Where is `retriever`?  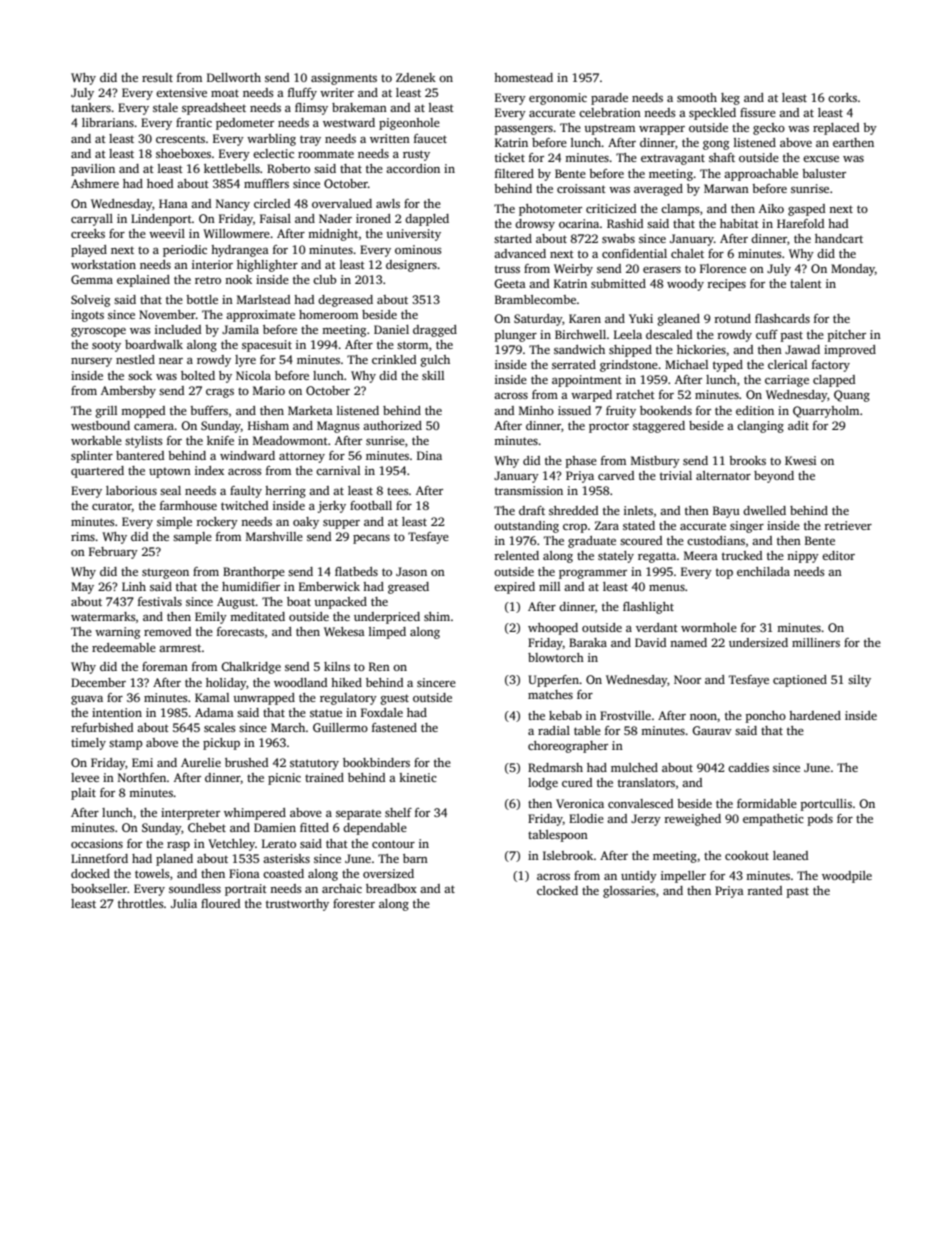 retriever is located at coordinates (848, 525).
